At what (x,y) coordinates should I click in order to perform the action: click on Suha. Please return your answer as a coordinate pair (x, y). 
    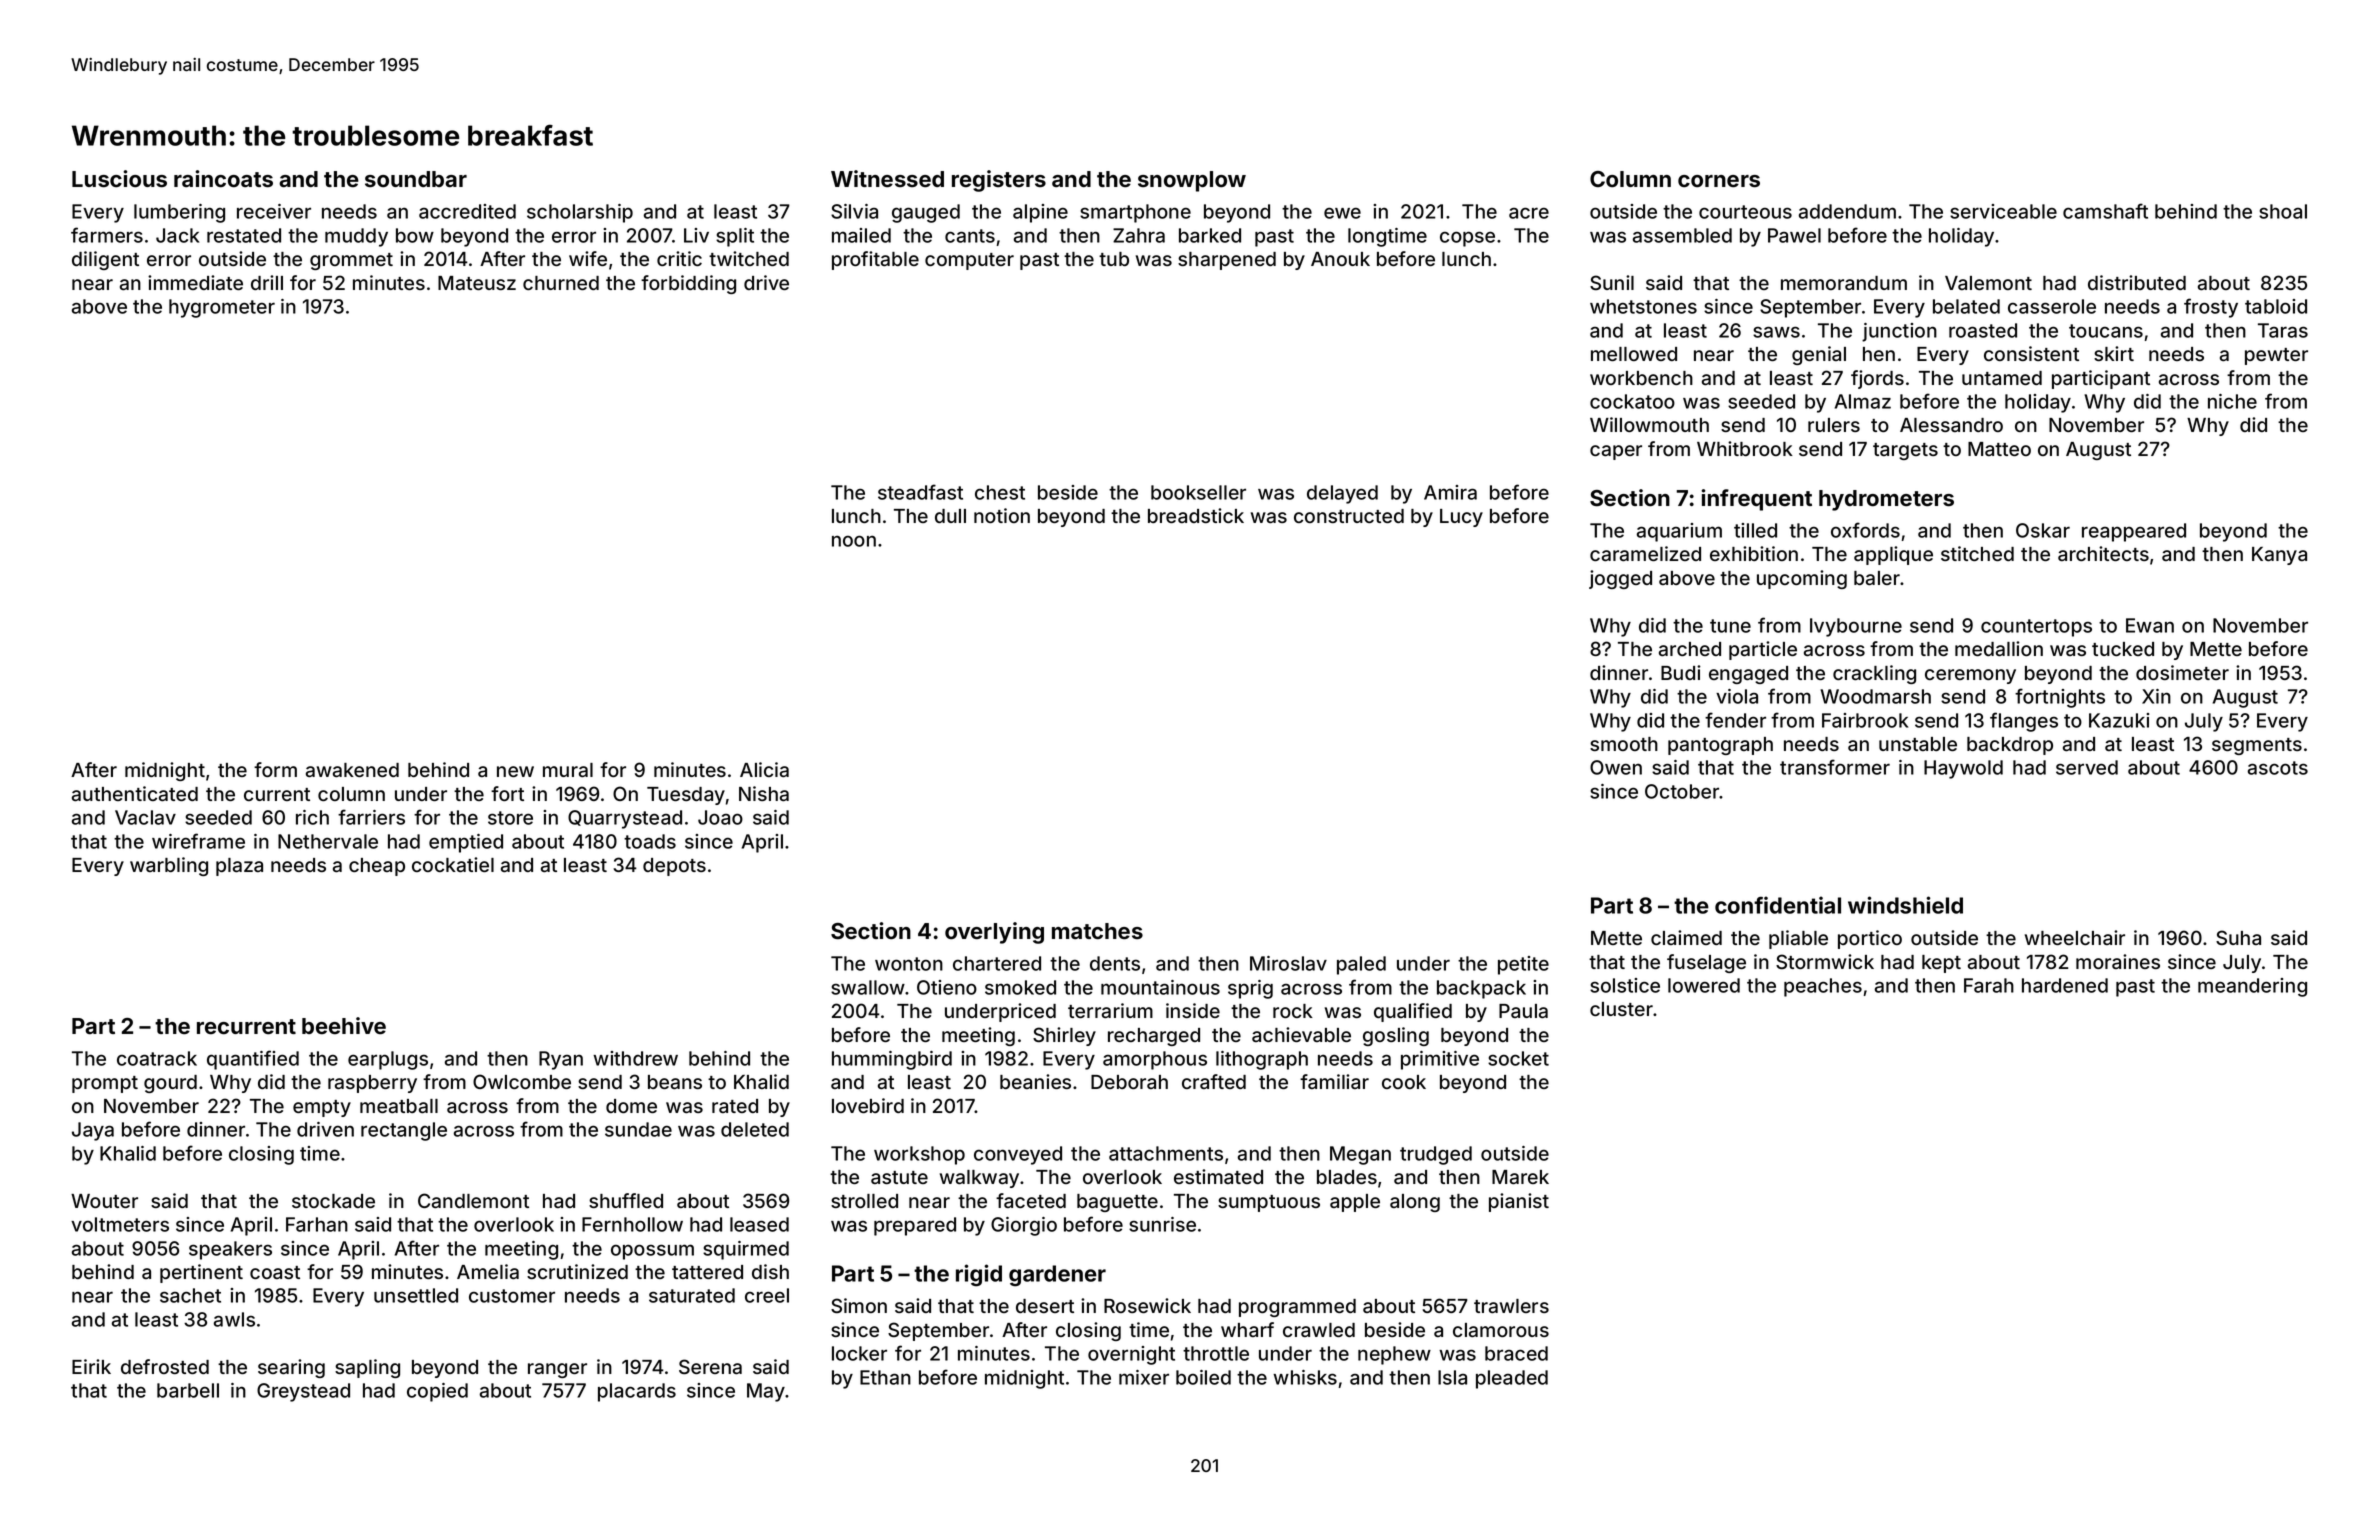
    Looking at the image, I should click on (2238, 937).
